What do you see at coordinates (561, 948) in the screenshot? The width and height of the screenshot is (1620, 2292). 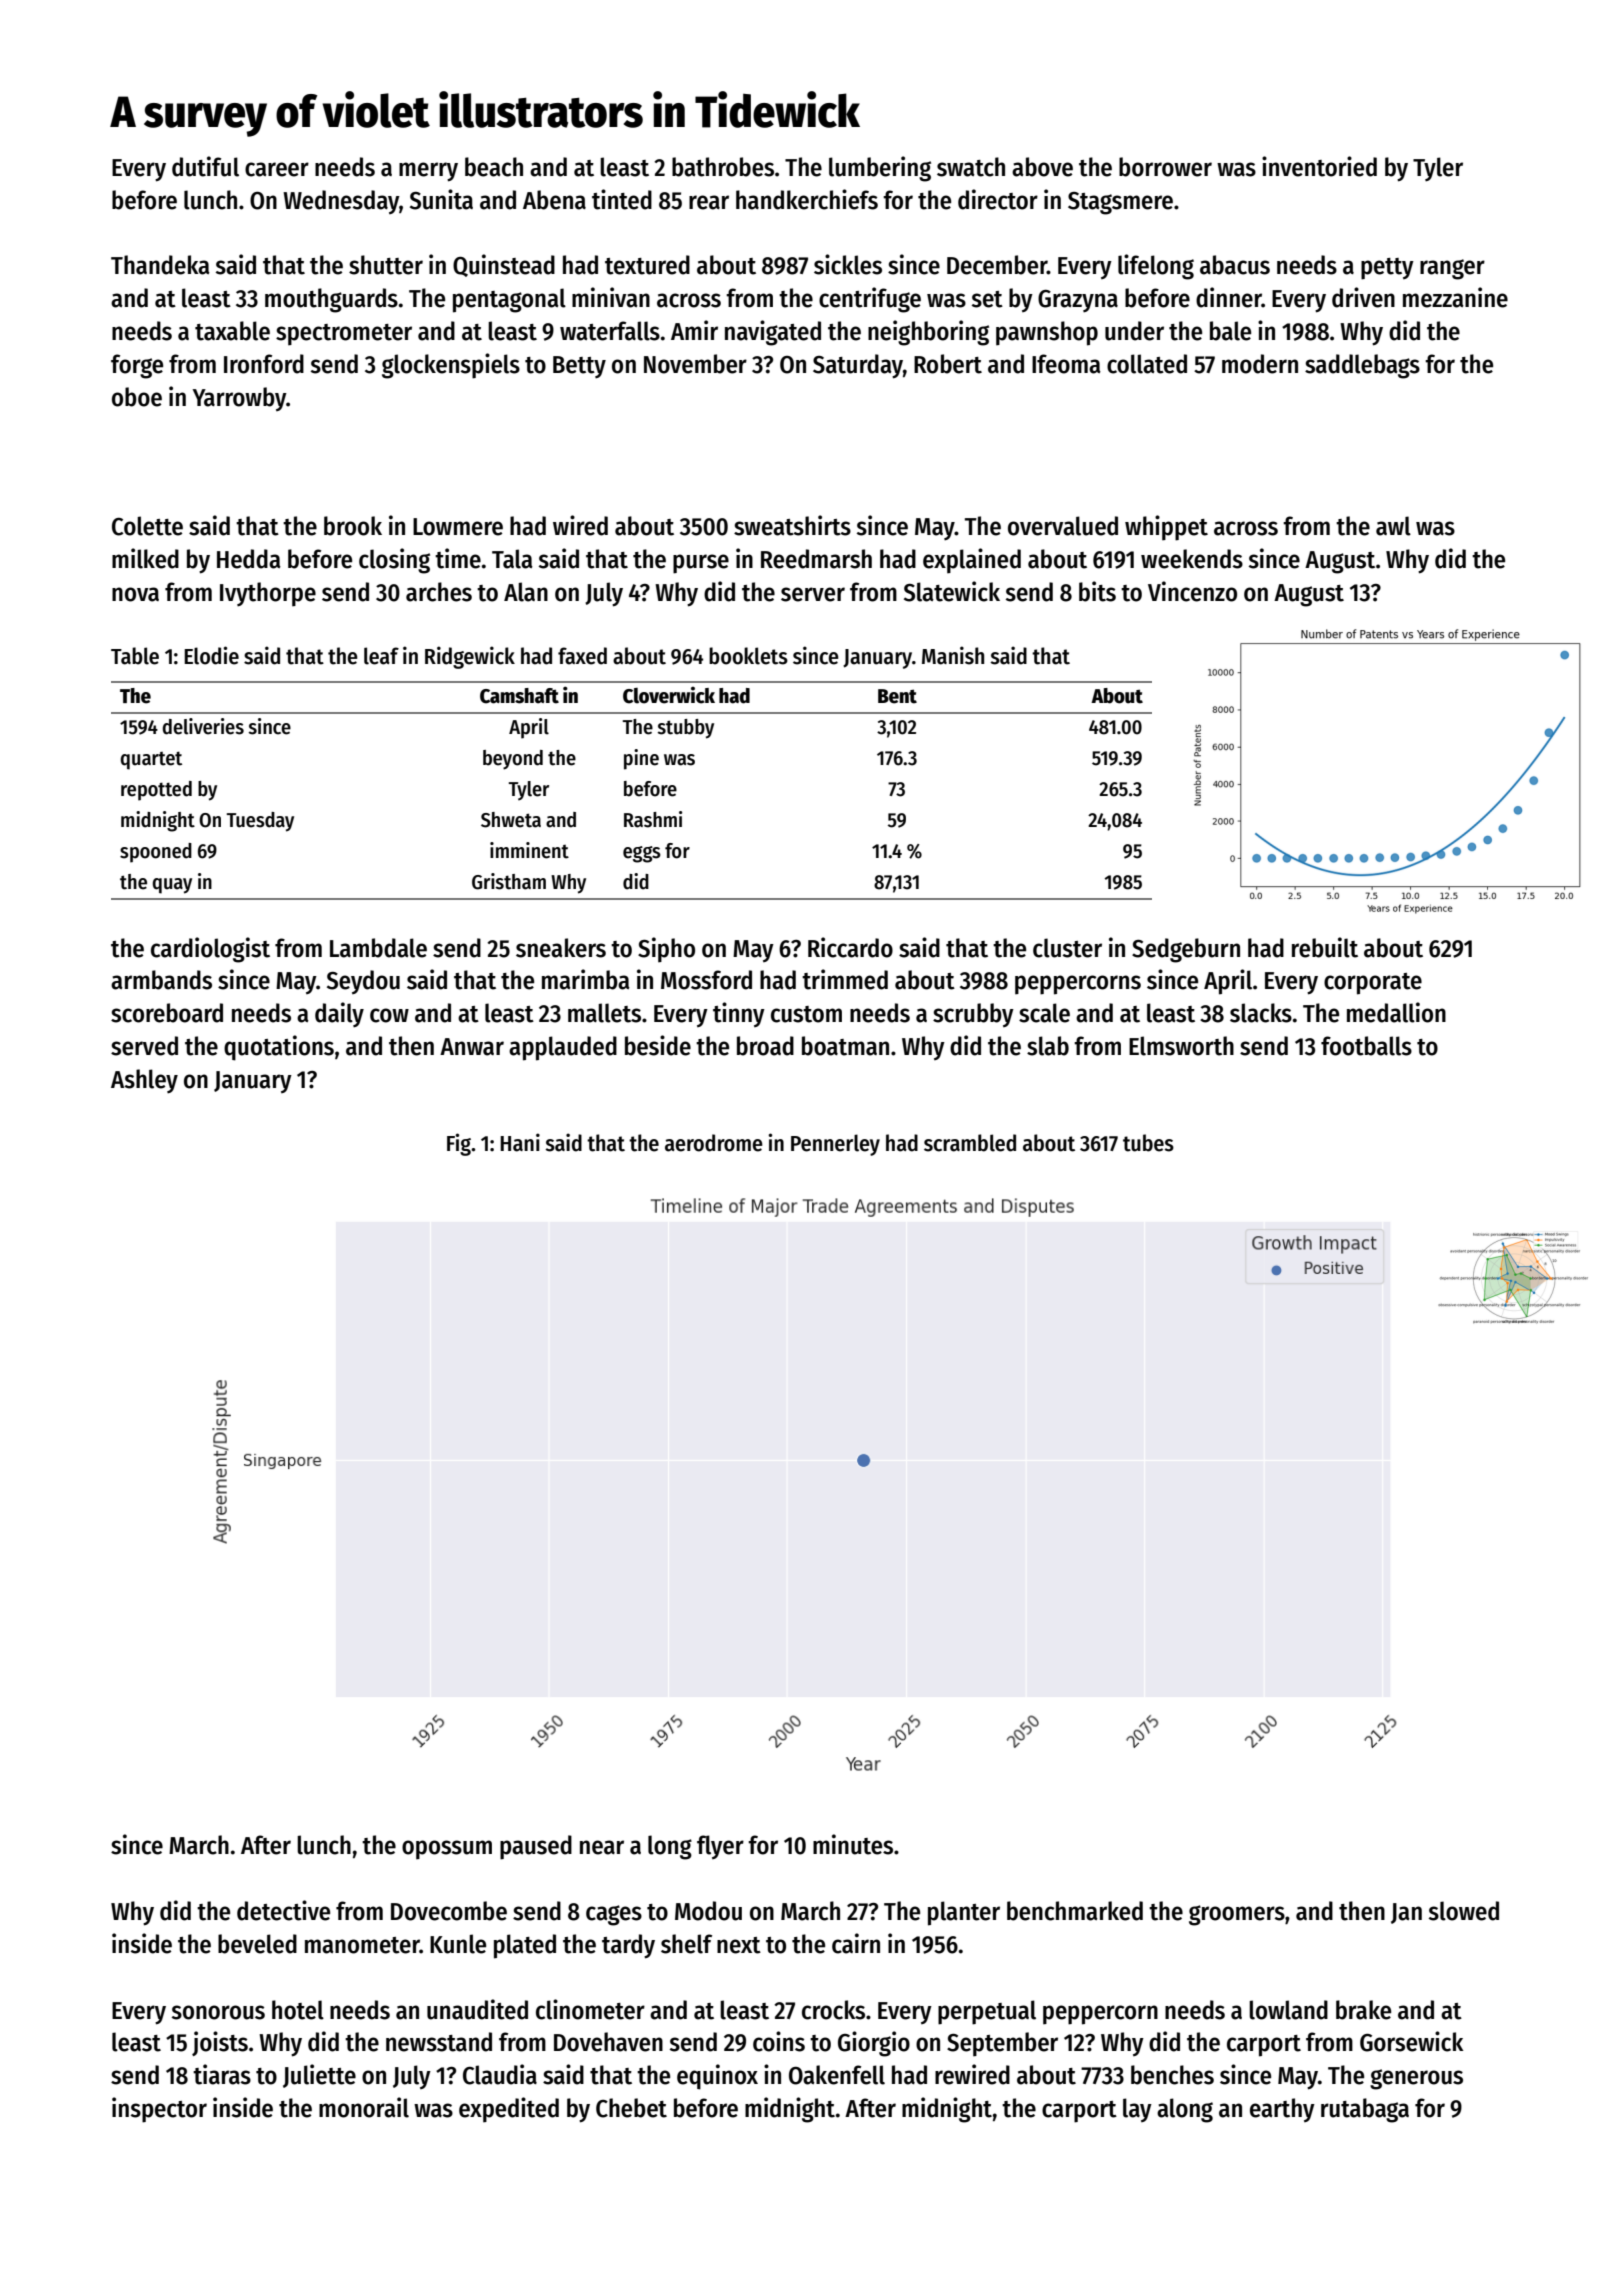 I see `sneakers` at bounding box center [561, 948].
